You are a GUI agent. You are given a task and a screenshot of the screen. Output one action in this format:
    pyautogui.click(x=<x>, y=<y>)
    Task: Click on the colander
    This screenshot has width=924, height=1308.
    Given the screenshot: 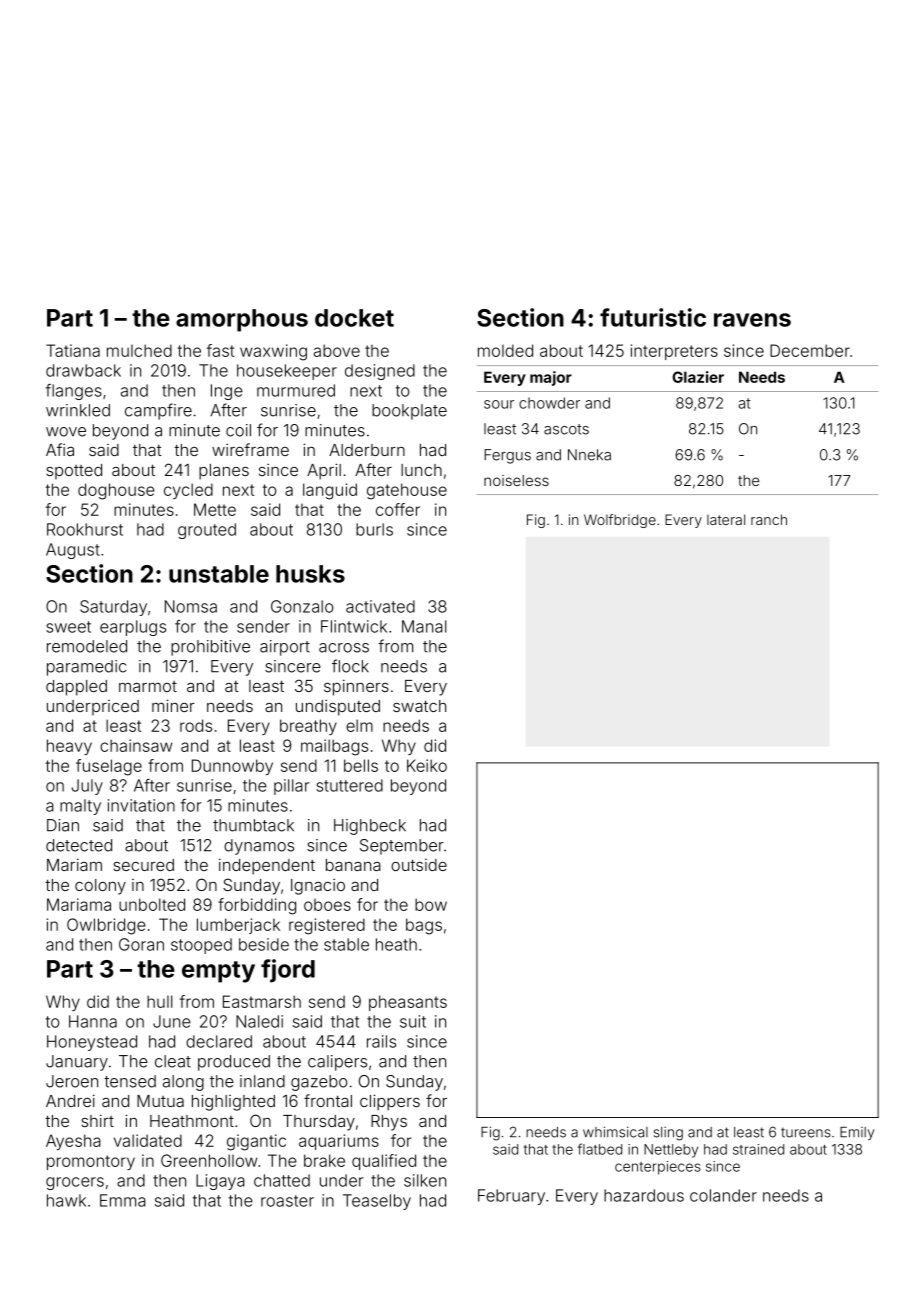 What is the action you would take?
    pyautogui.click(x=723, y=1195)
